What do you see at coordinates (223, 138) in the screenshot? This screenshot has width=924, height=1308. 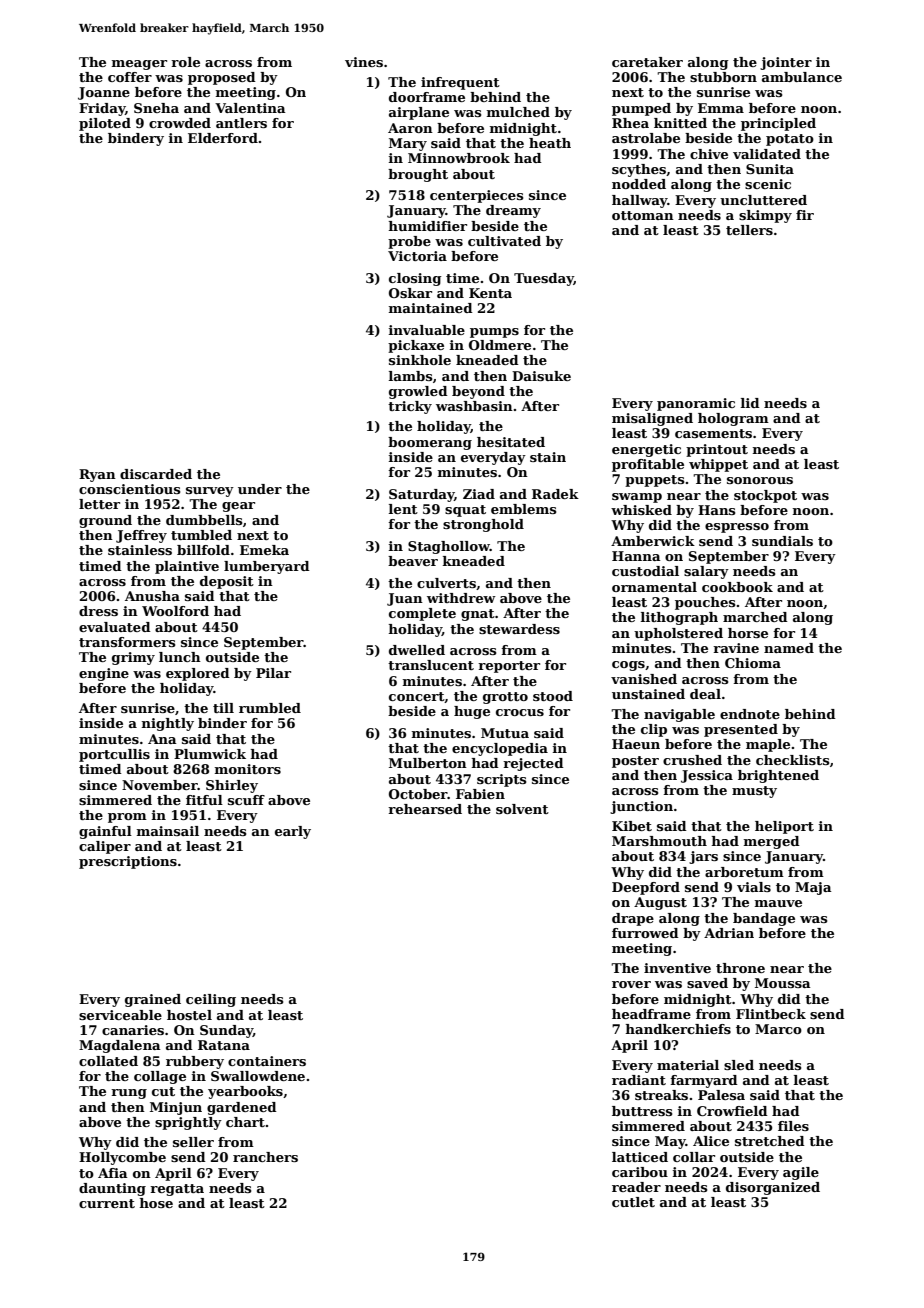 I see `Elderford` at bounding box center [223, 138].
